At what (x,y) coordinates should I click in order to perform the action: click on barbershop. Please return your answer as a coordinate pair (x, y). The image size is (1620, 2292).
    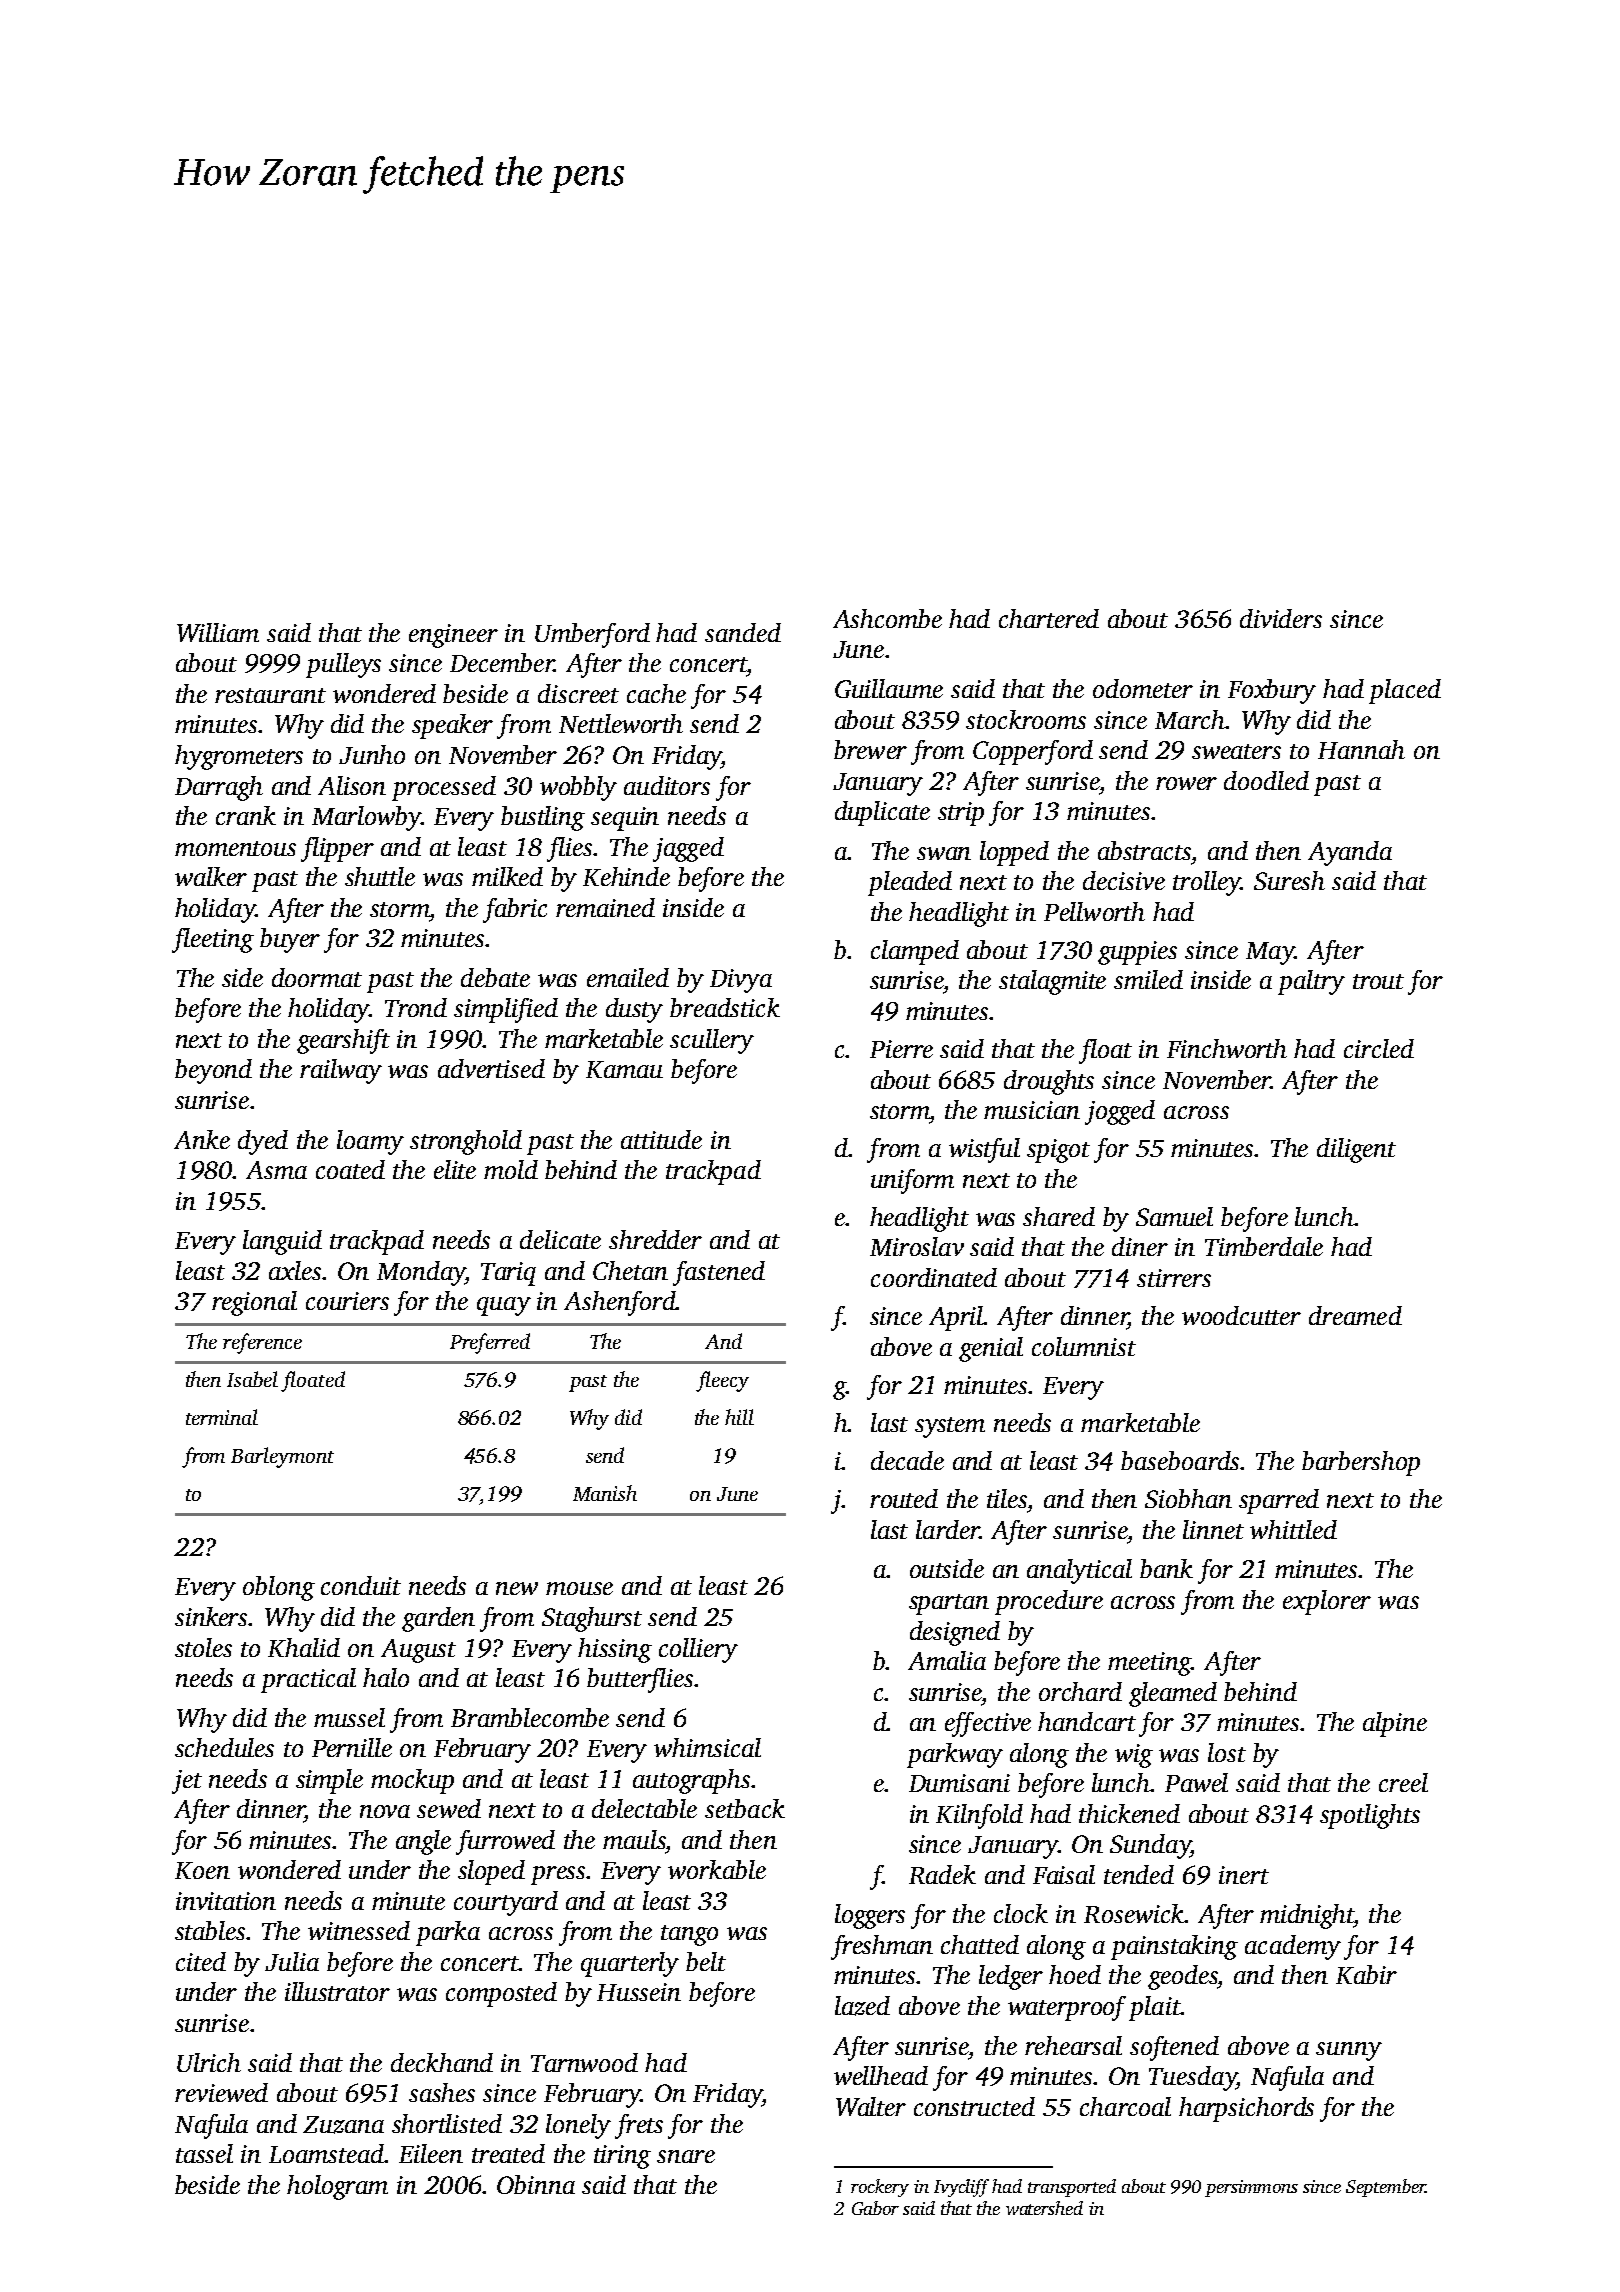
    Looking at the image, I should click on (1361, 1463).
